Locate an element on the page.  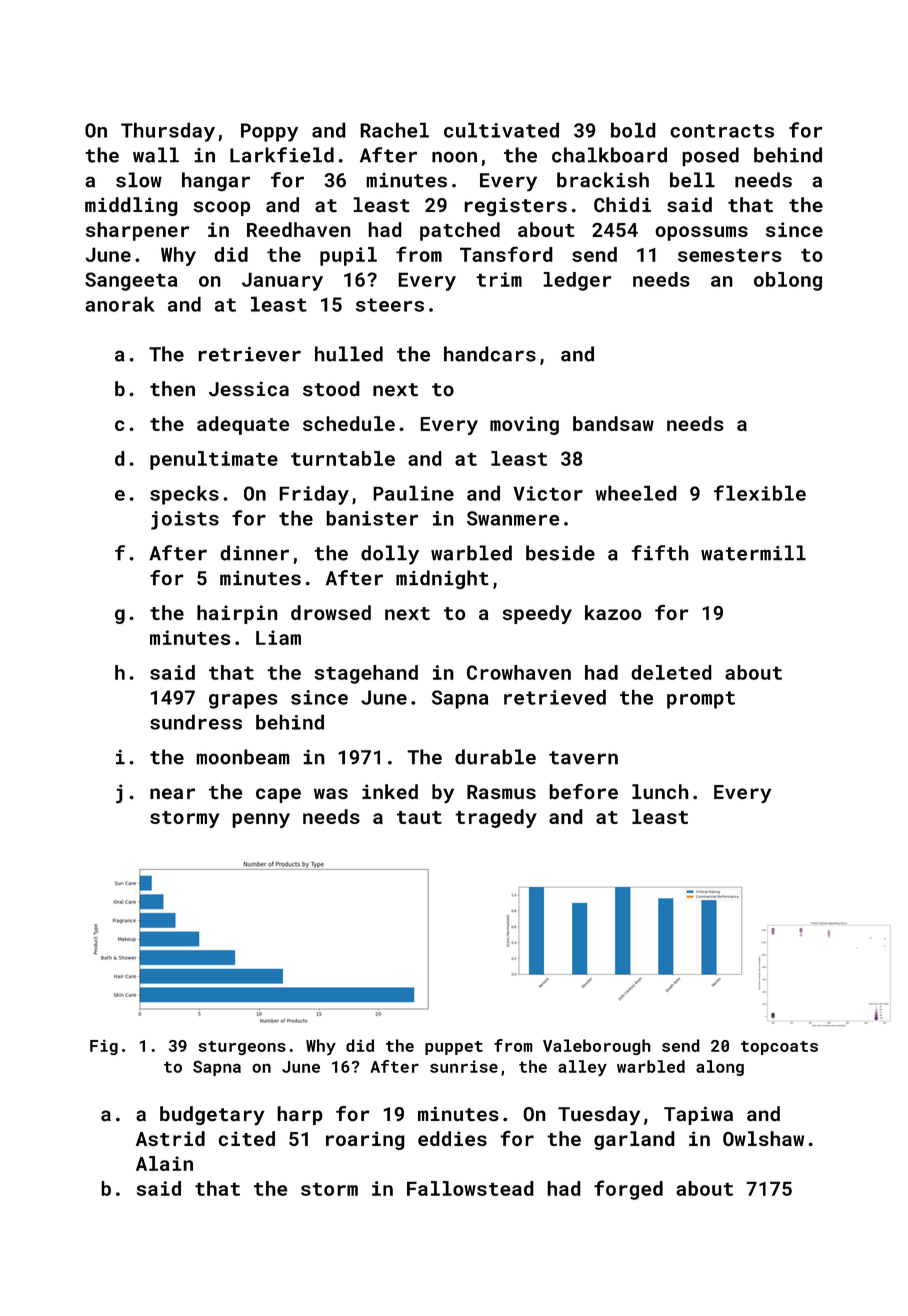
dinner is located at coordinates (254, 553).
